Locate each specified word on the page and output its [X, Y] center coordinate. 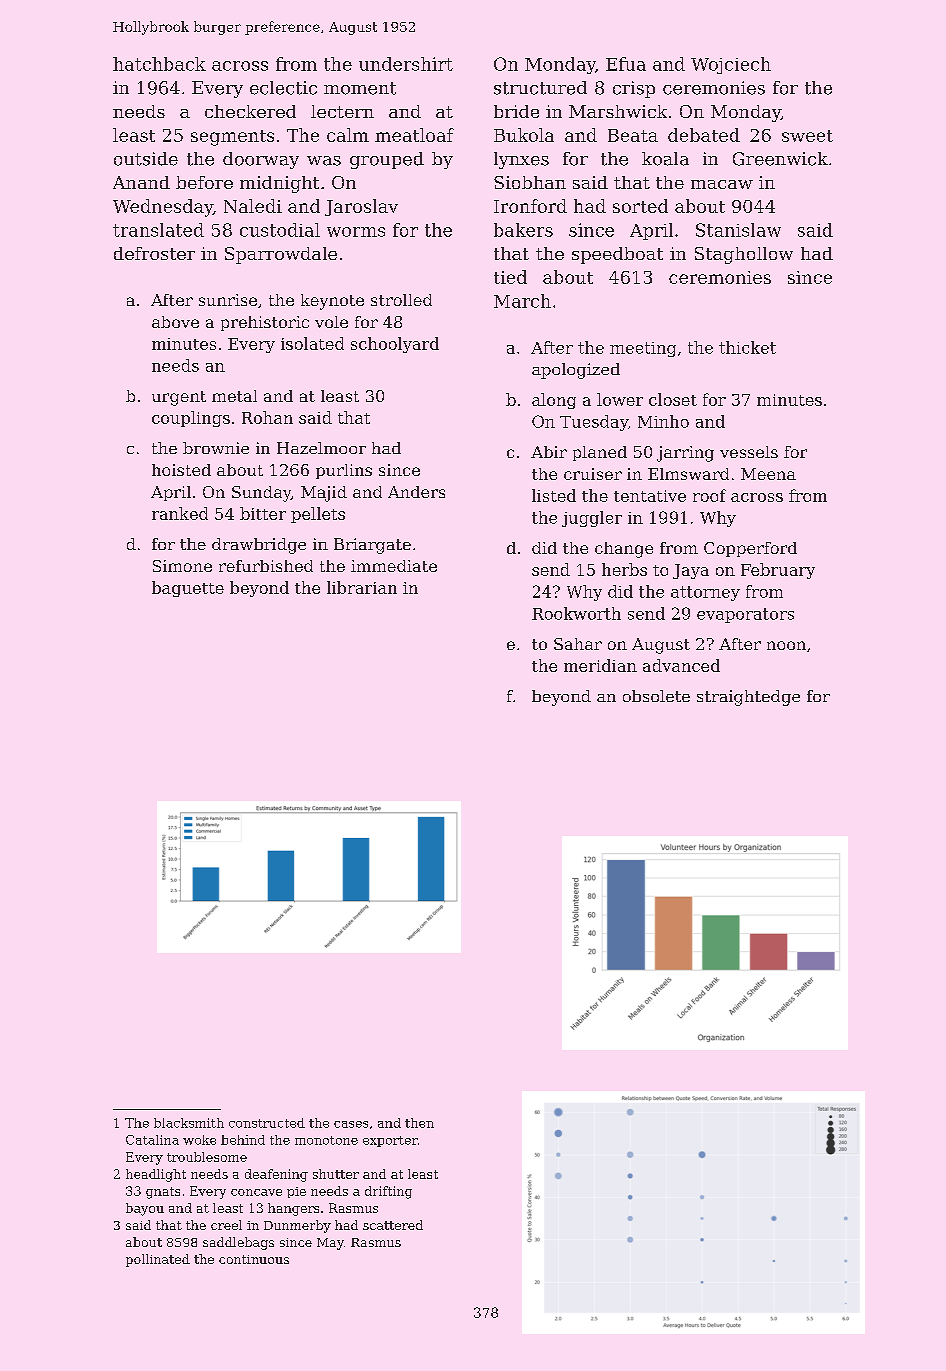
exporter [390, 1141]
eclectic [283, 88]
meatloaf [414, 135]
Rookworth [576, 613]
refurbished [266, 566]
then [419, 1123]
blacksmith [189, 1123]
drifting [388, 1192]
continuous [254, 1259]
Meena [768, 474]
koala [665, 159]
